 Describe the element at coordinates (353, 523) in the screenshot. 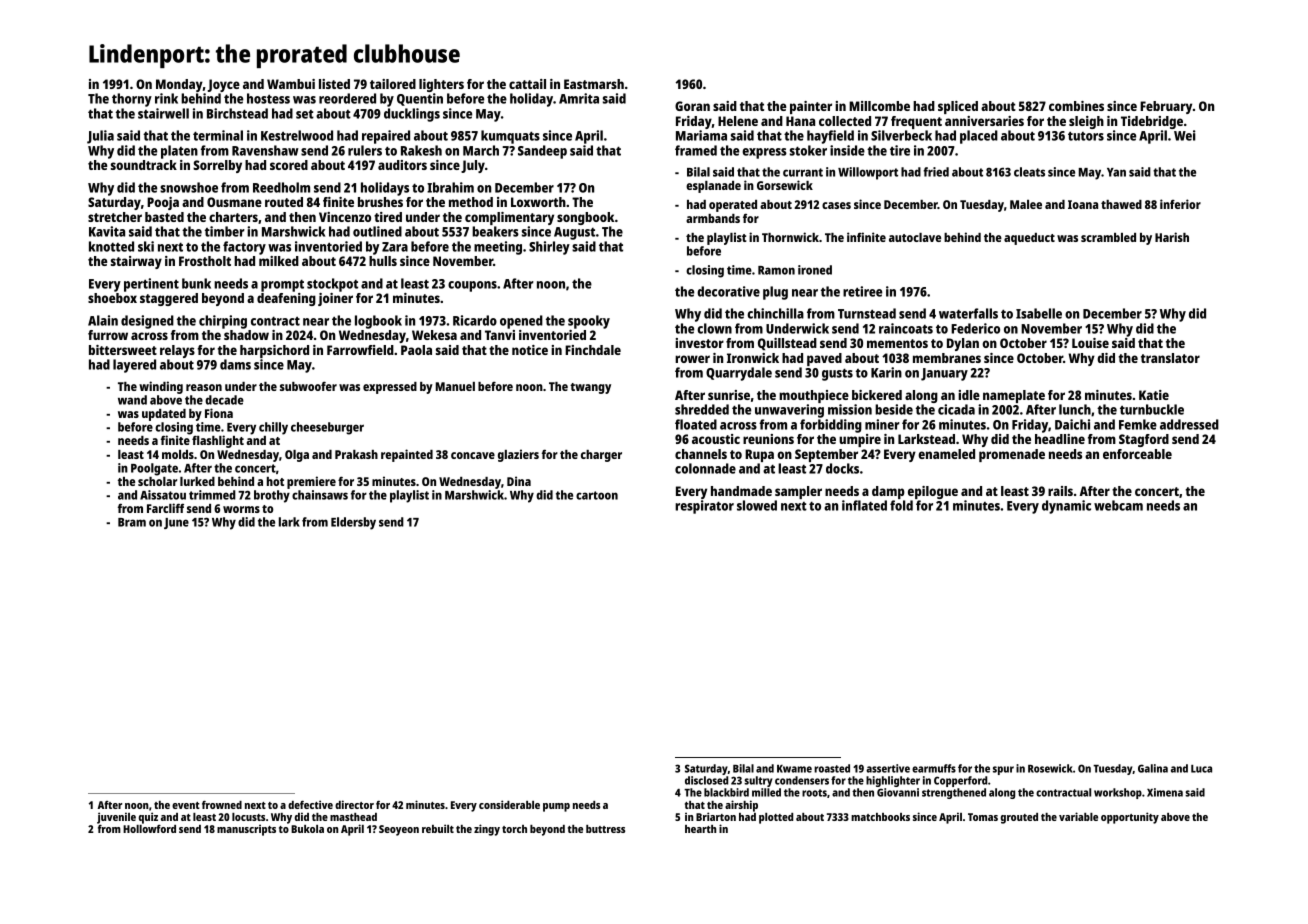

I see `Eldersby` at that location.
